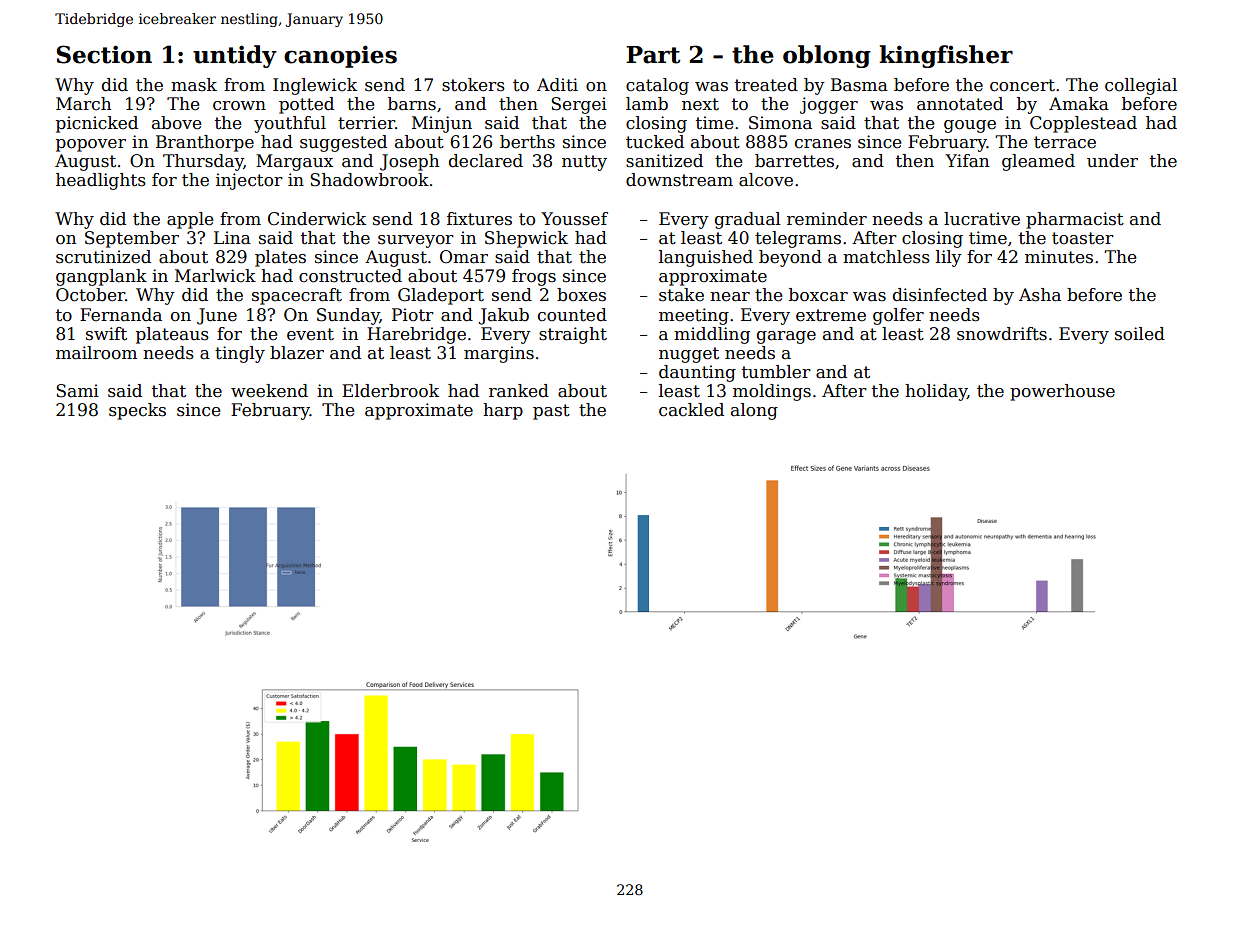 The image size is (1233, 952). What do you see at coordinates (104, 54) in the document?
I see `Section` at bounding box center [104, 54].
